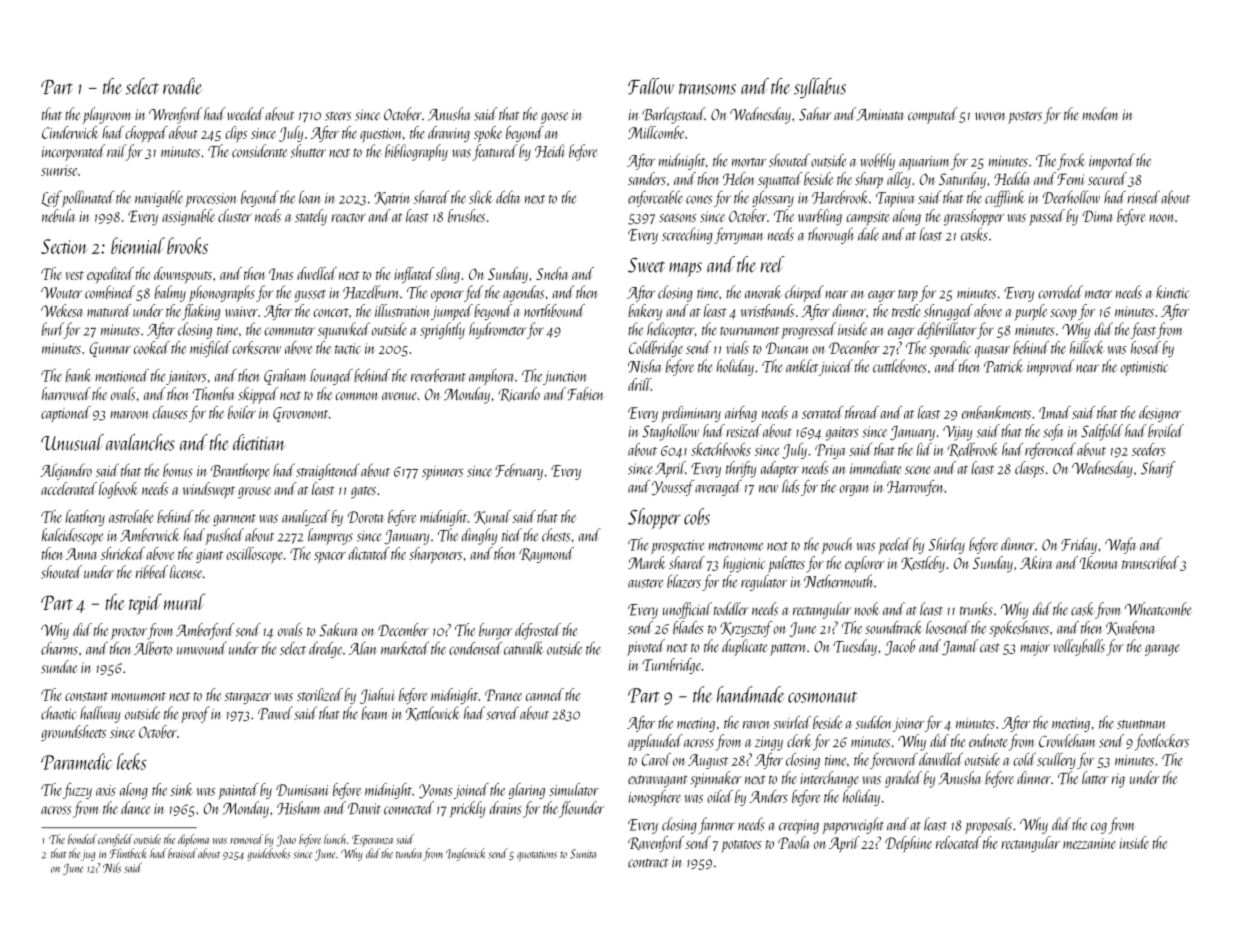 This screenshot has height=952, width=1233. Describe the element at coordinates (1121, 545) in the screenshot. I see `Wafa` at that location.
